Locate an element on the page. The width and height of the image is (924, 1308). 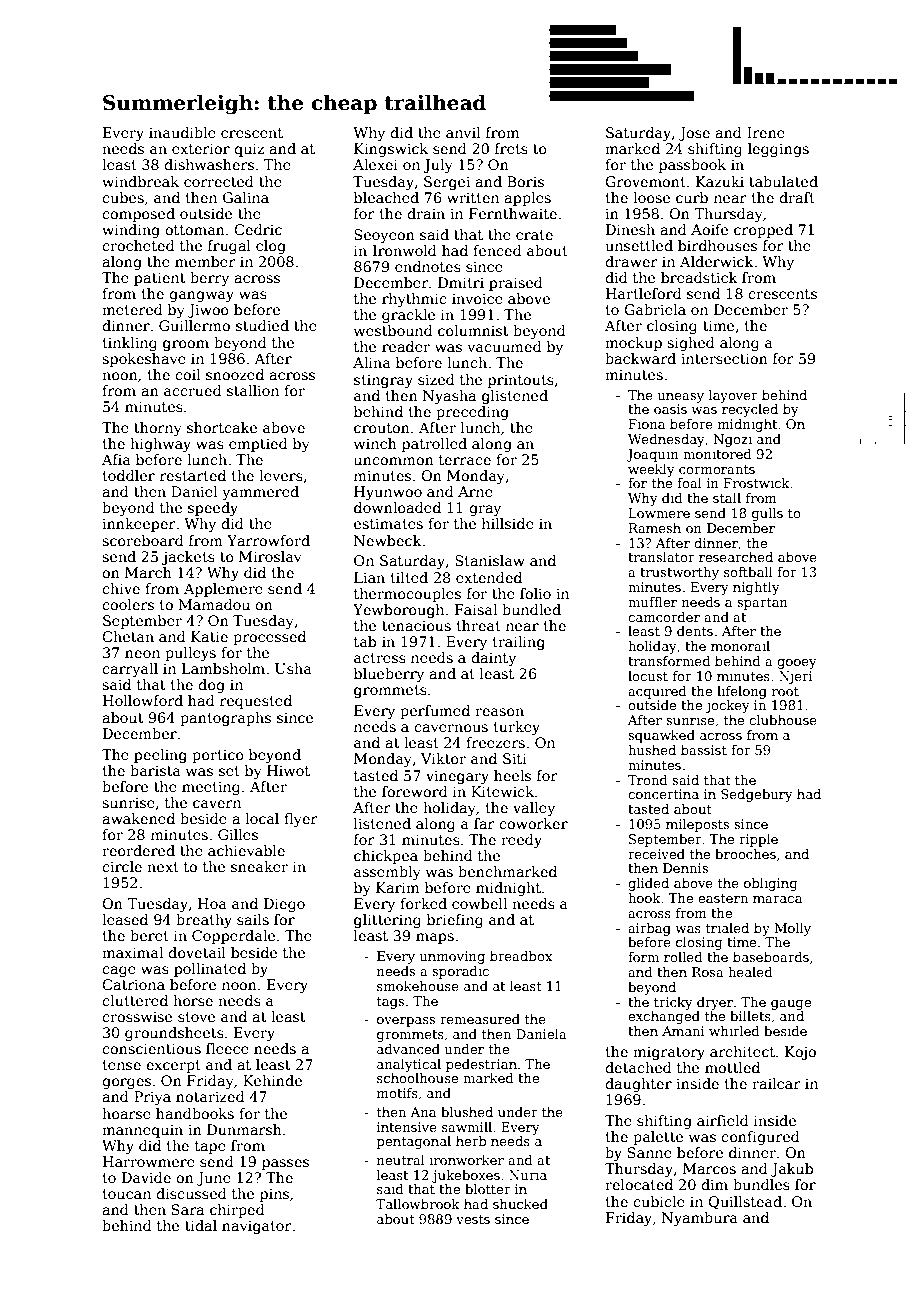
tabulated is located at coordinates (783, 181).
